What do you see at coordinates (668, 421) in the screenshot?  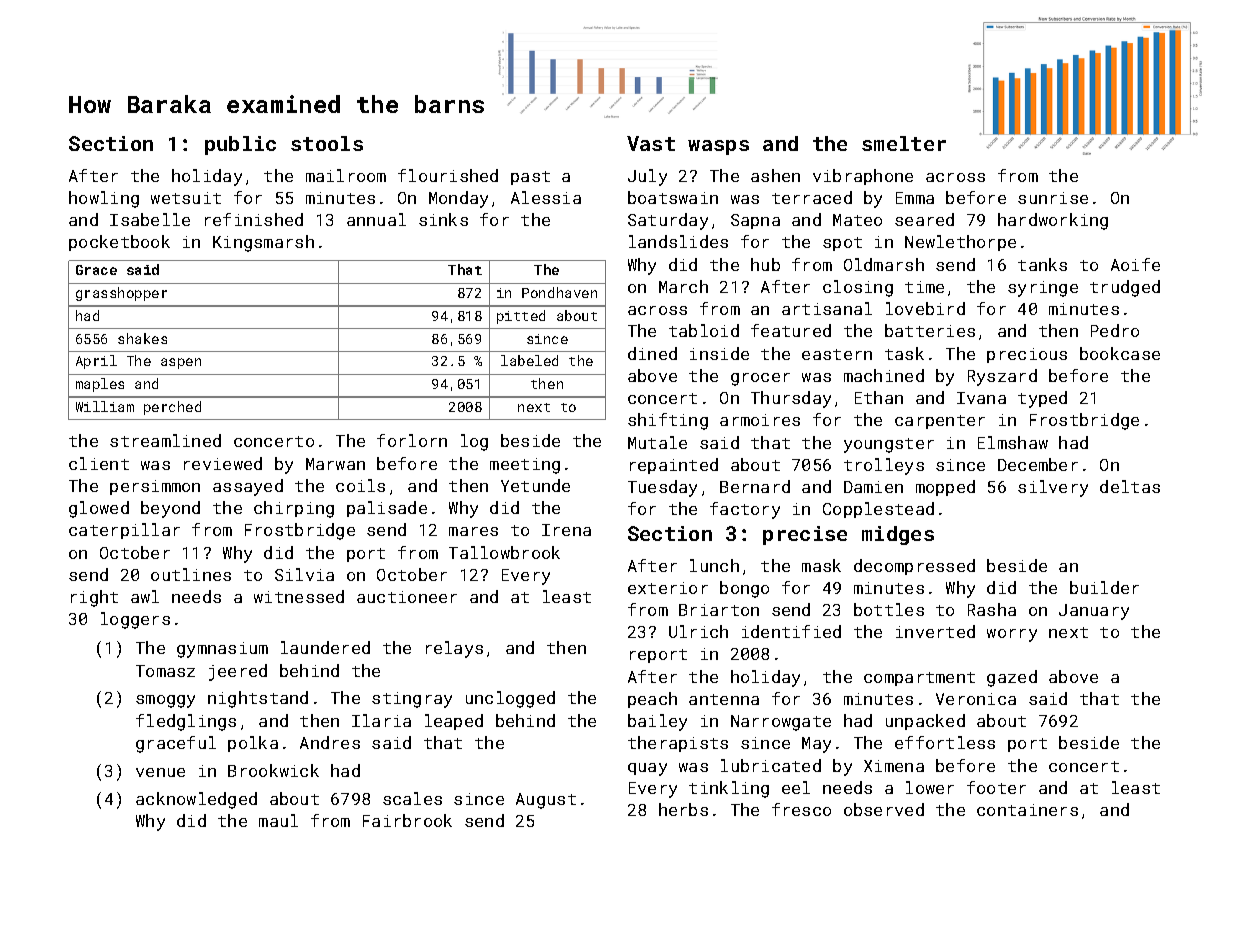 I see `shifting` at bounding box center [668, 421].
